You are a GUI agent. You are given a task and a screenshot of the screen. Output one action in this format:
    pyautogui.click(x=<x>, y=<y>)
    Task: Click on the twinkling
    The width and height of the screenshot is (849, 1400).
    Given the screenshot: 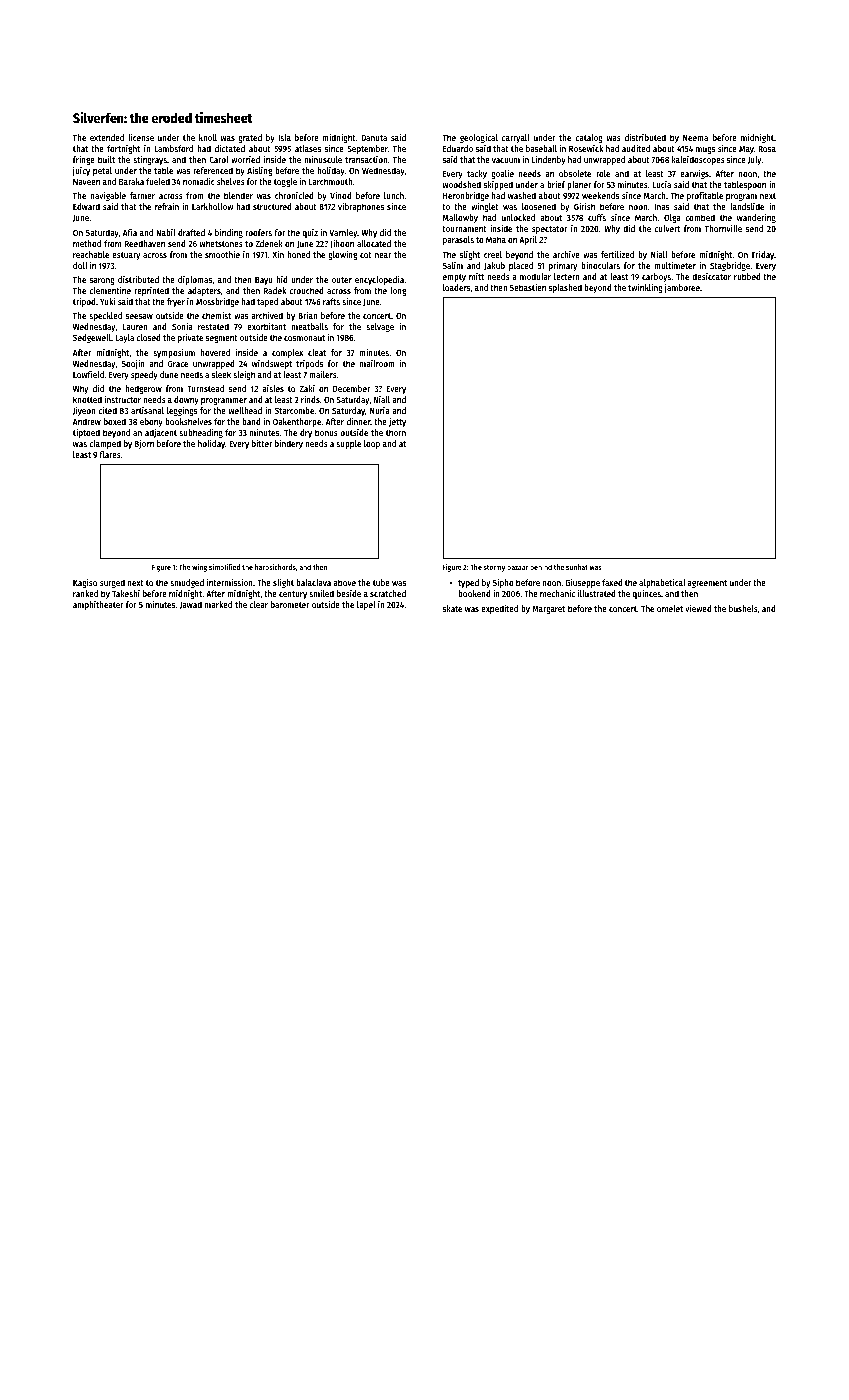 What is the action you would take?
    pyautogui.click(x=645, y=288)
